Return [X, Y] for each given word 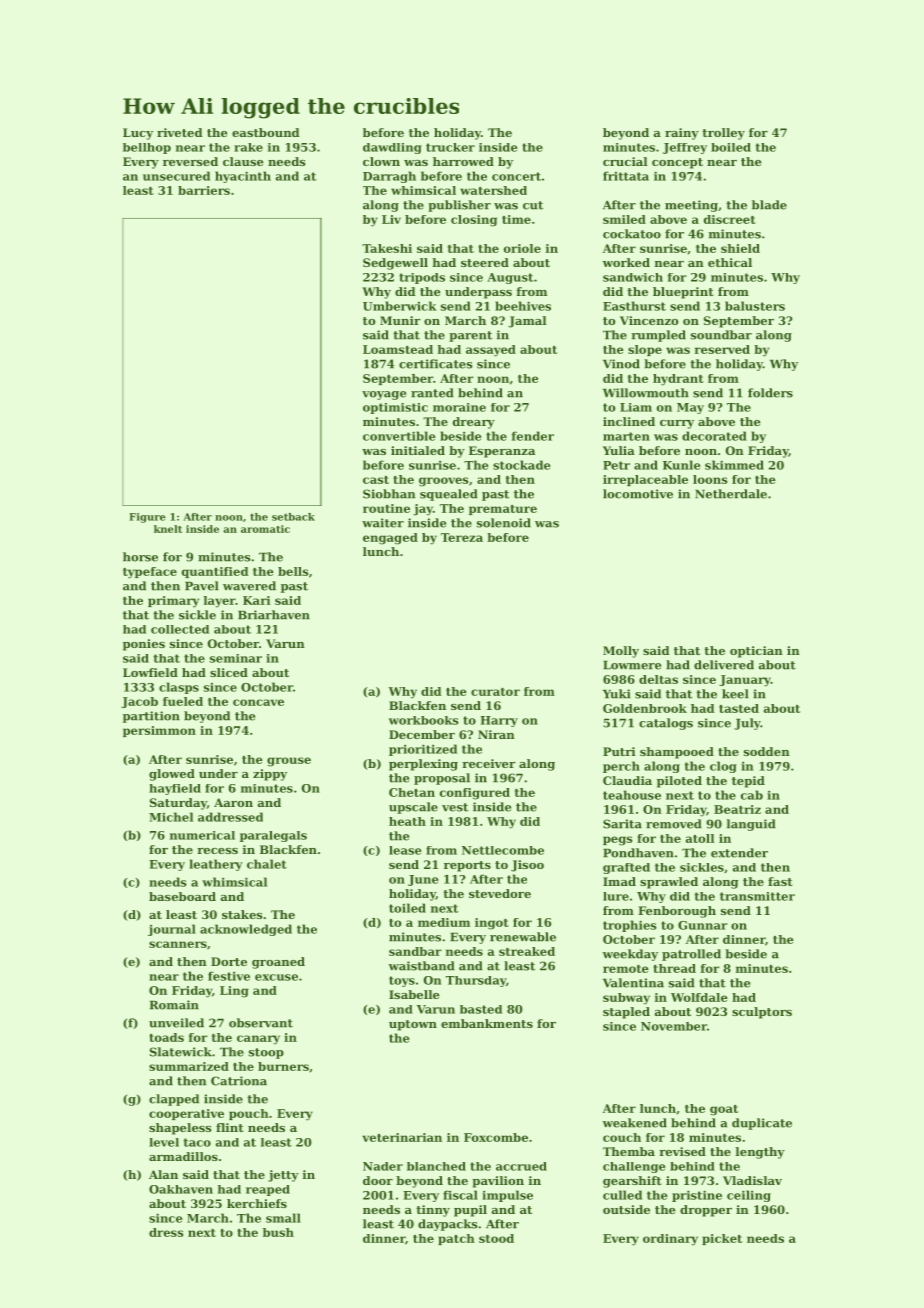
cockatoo [632, 234]
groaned [278, 963]
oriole [522, 248]
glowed [172, 775]
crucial [625, 161]
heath [407, 821]
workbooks [424, 720]
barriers [204, 190]
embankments [487, 1023]
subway [626, 999]
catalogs [666, 724]
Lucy [138, 134]
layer [219, 602]
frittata [626, 176]
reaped [268, 1190]
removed [674, 824]
